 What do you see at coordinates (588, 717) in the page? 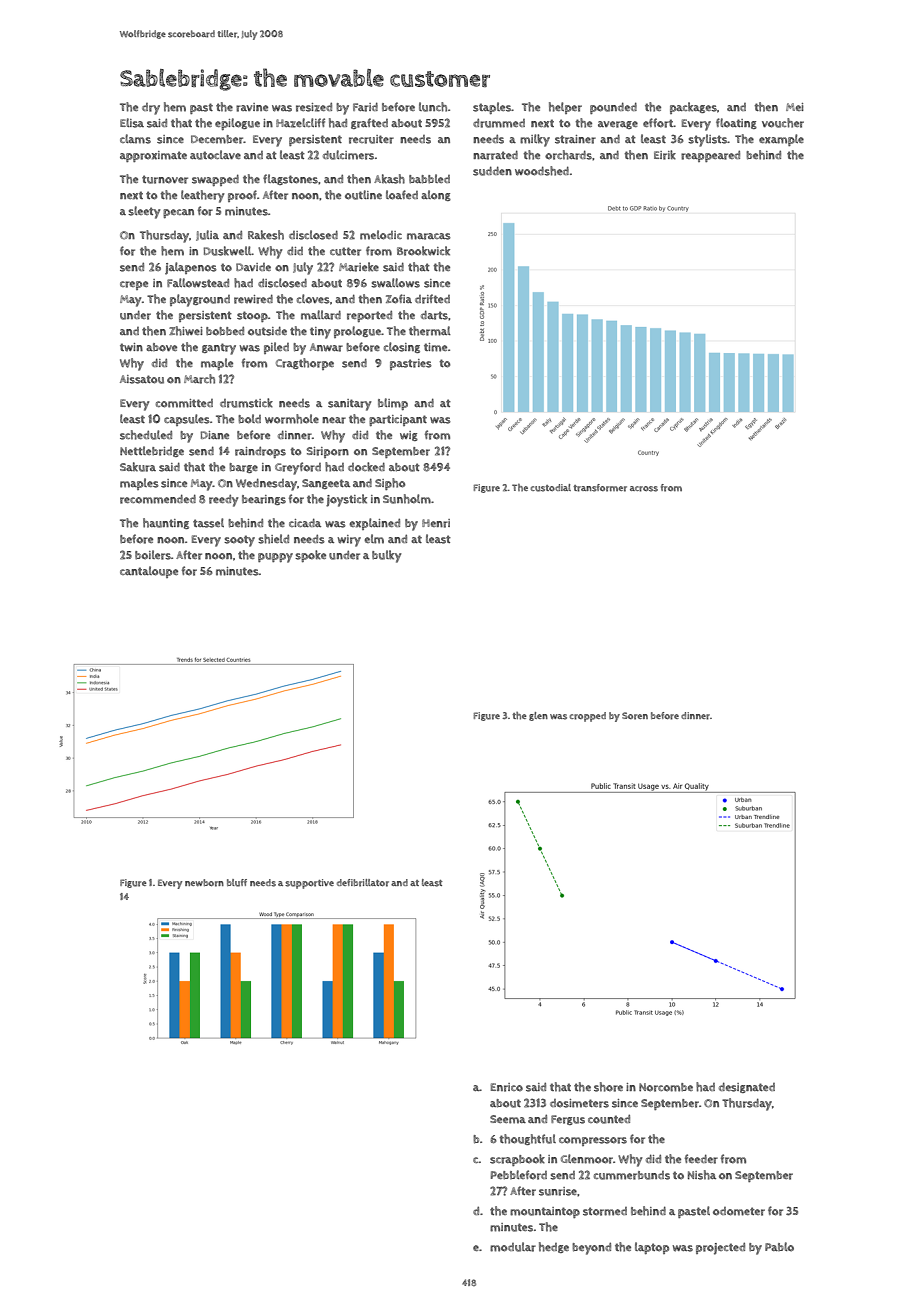
I see `cropped` at bounding box center [588, 717].
